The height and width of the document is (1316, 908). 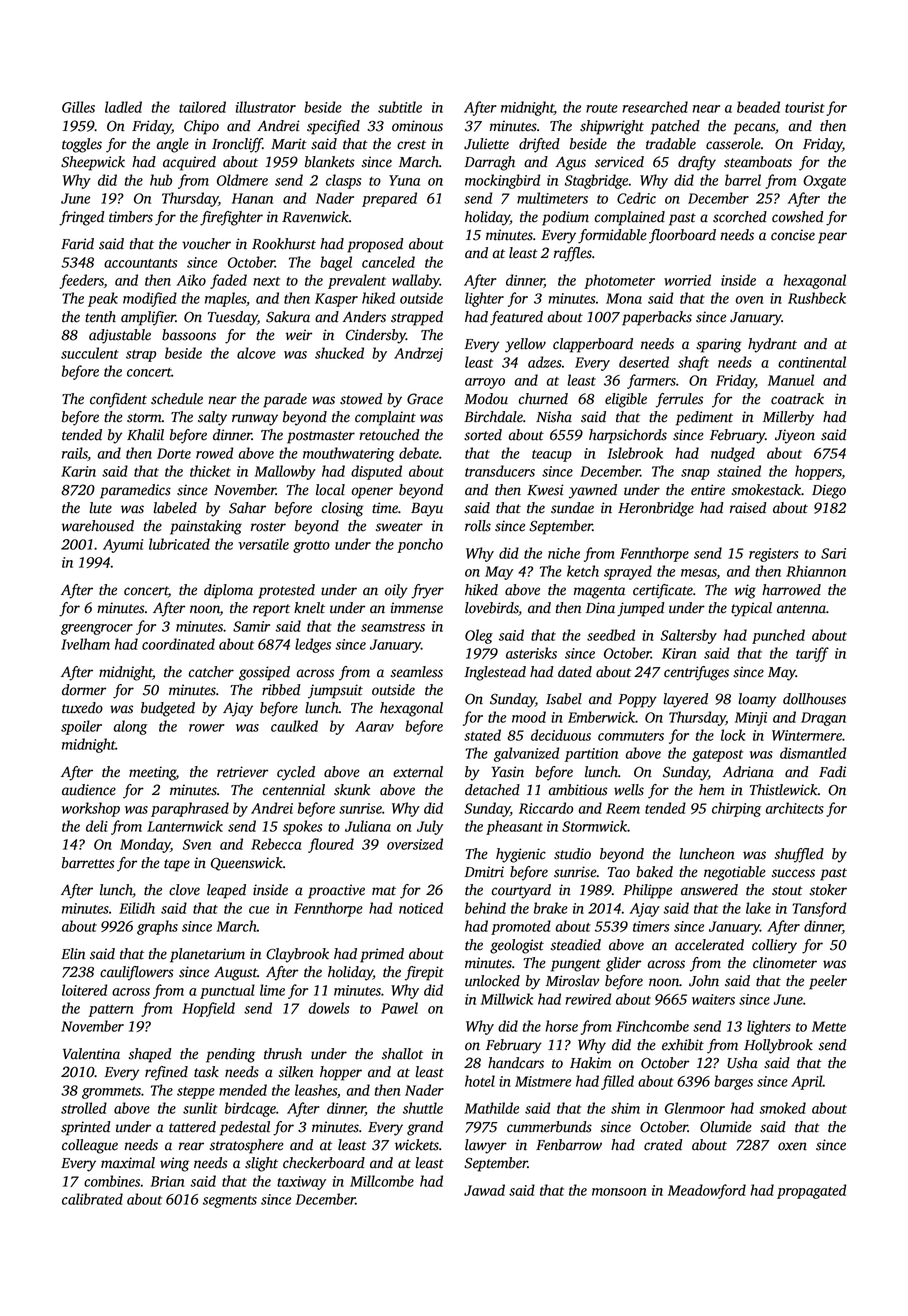 I want to click on Claybrook, so click(x=297, y=955).
